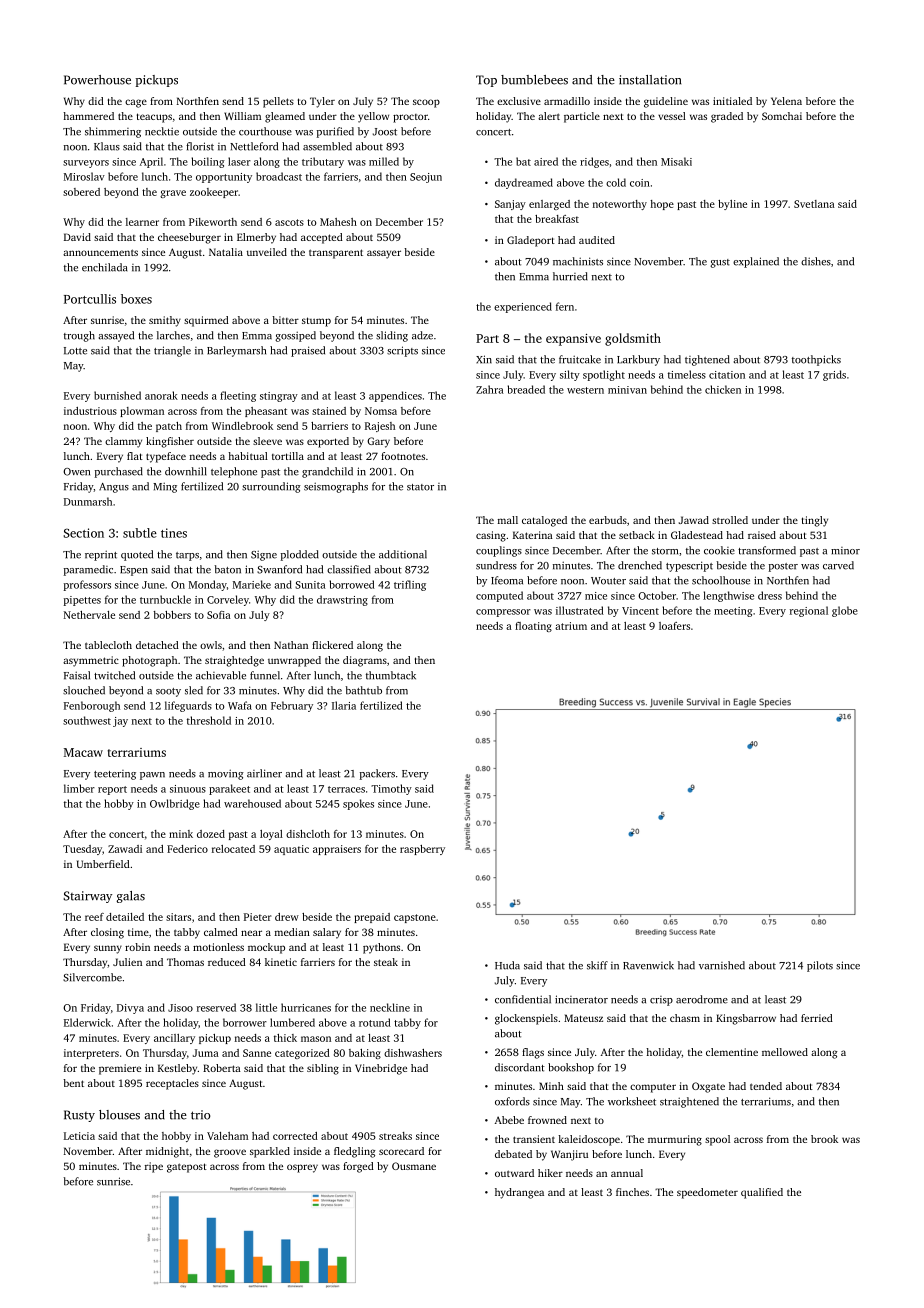  I want to click on Somchai, so click(782, 116).
